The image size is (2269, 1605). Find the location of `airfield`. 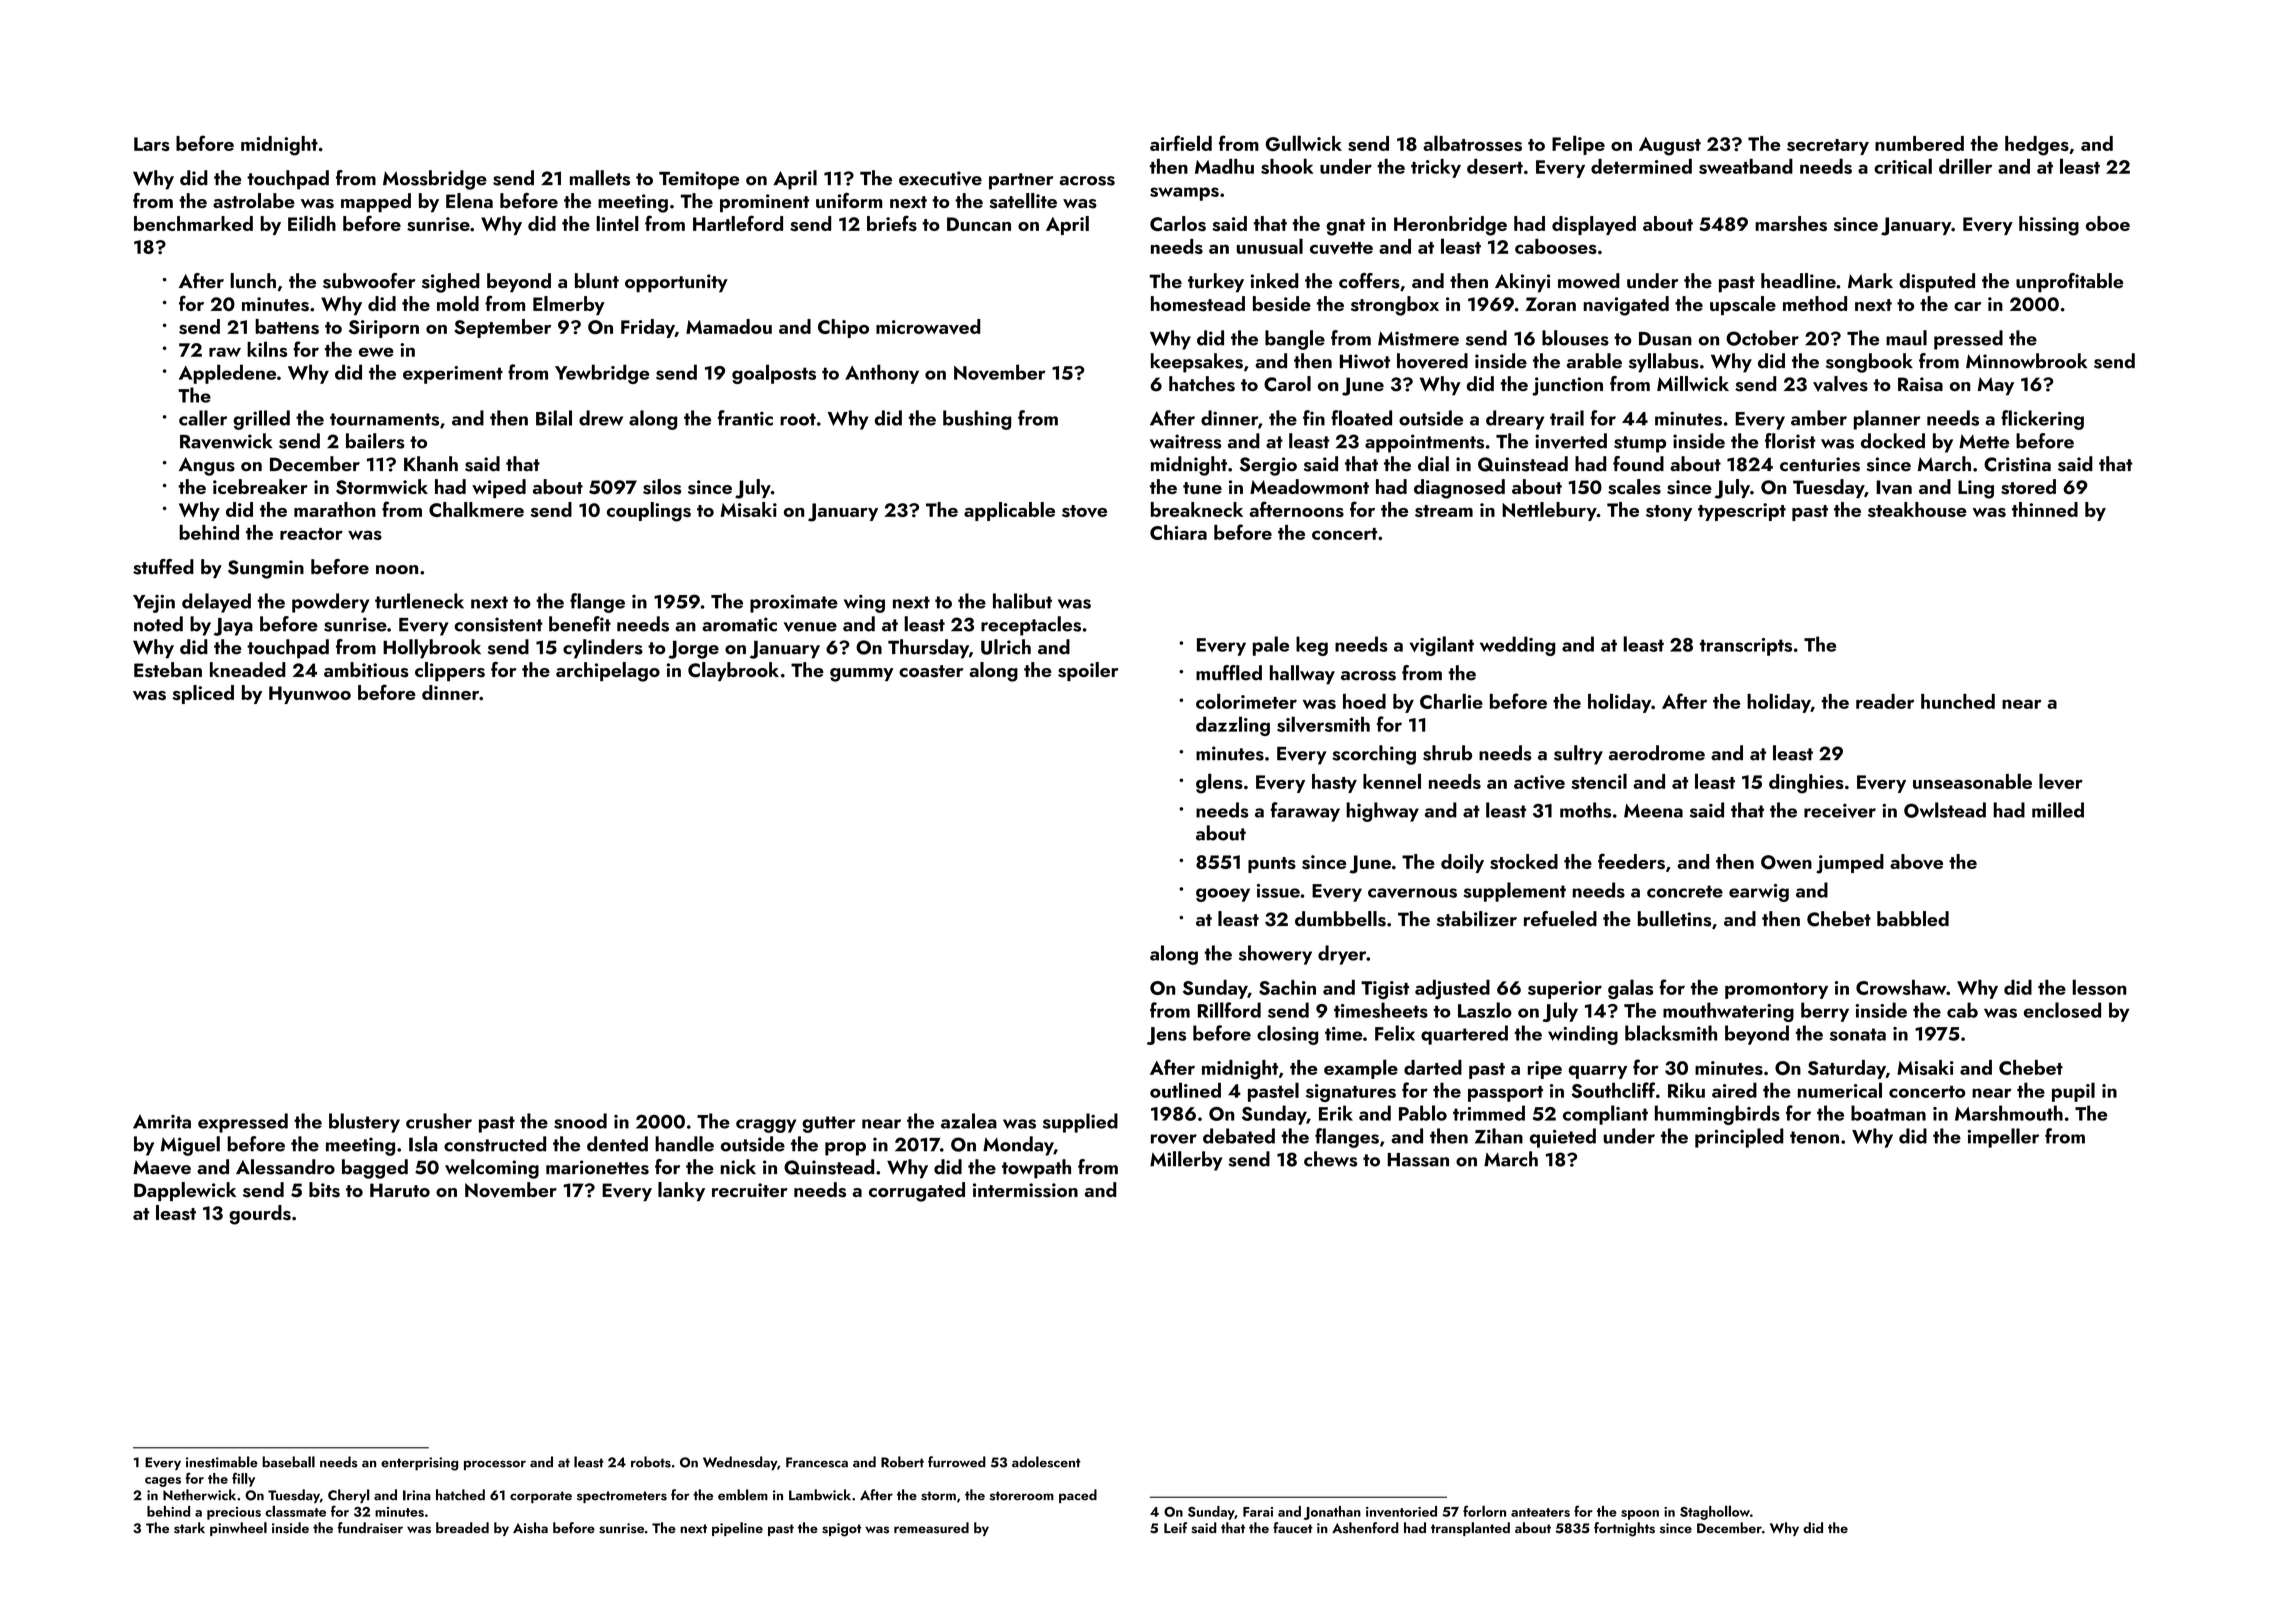

airfield is located at coordinates (1181, 143).
